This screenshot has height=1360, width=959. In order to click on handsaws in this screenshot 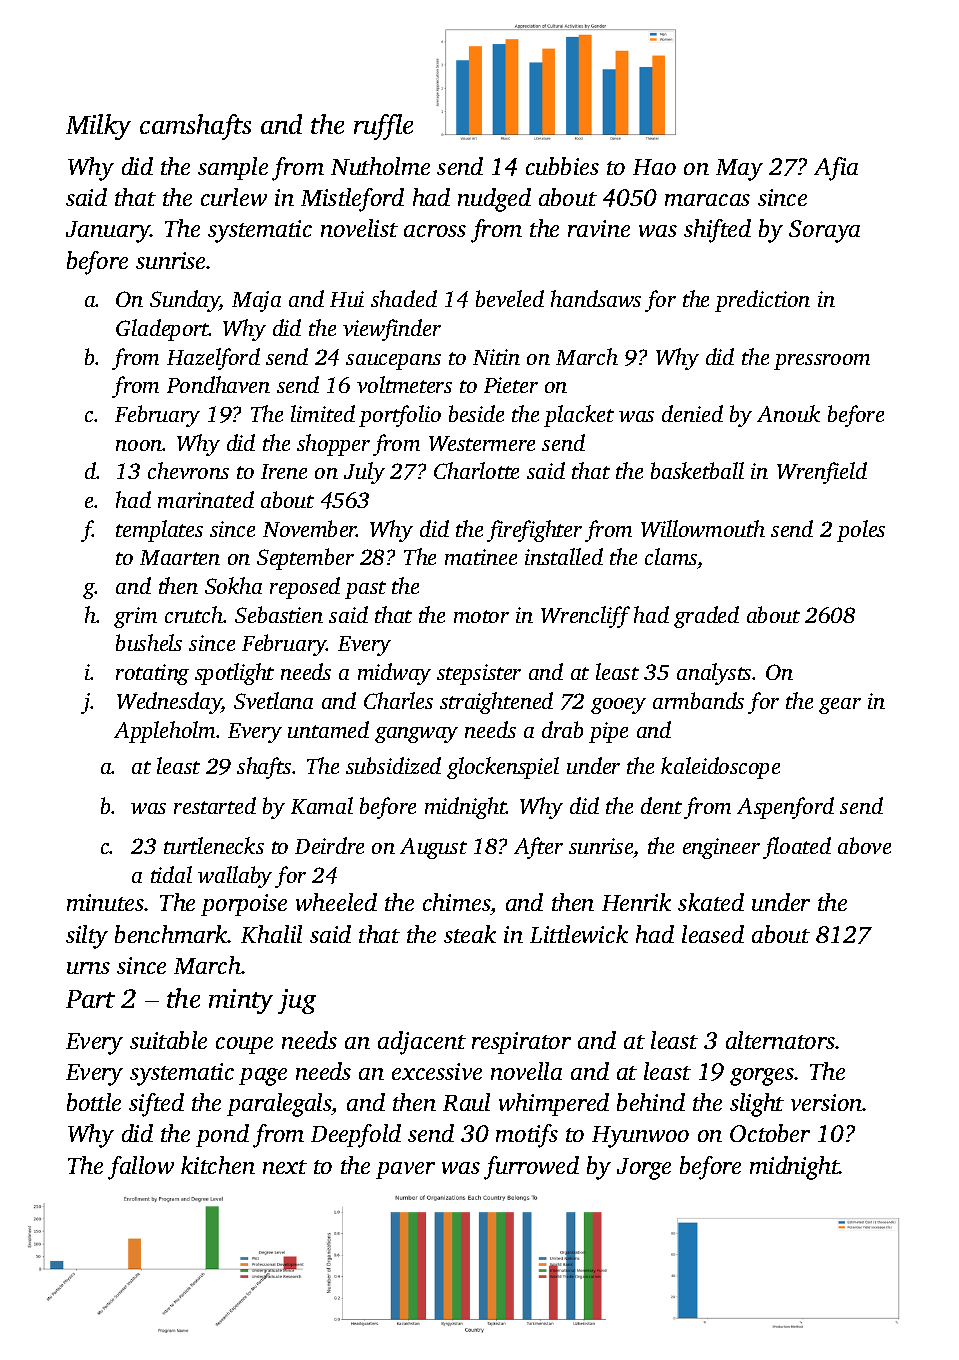, I will do `click(596, 298)`.
